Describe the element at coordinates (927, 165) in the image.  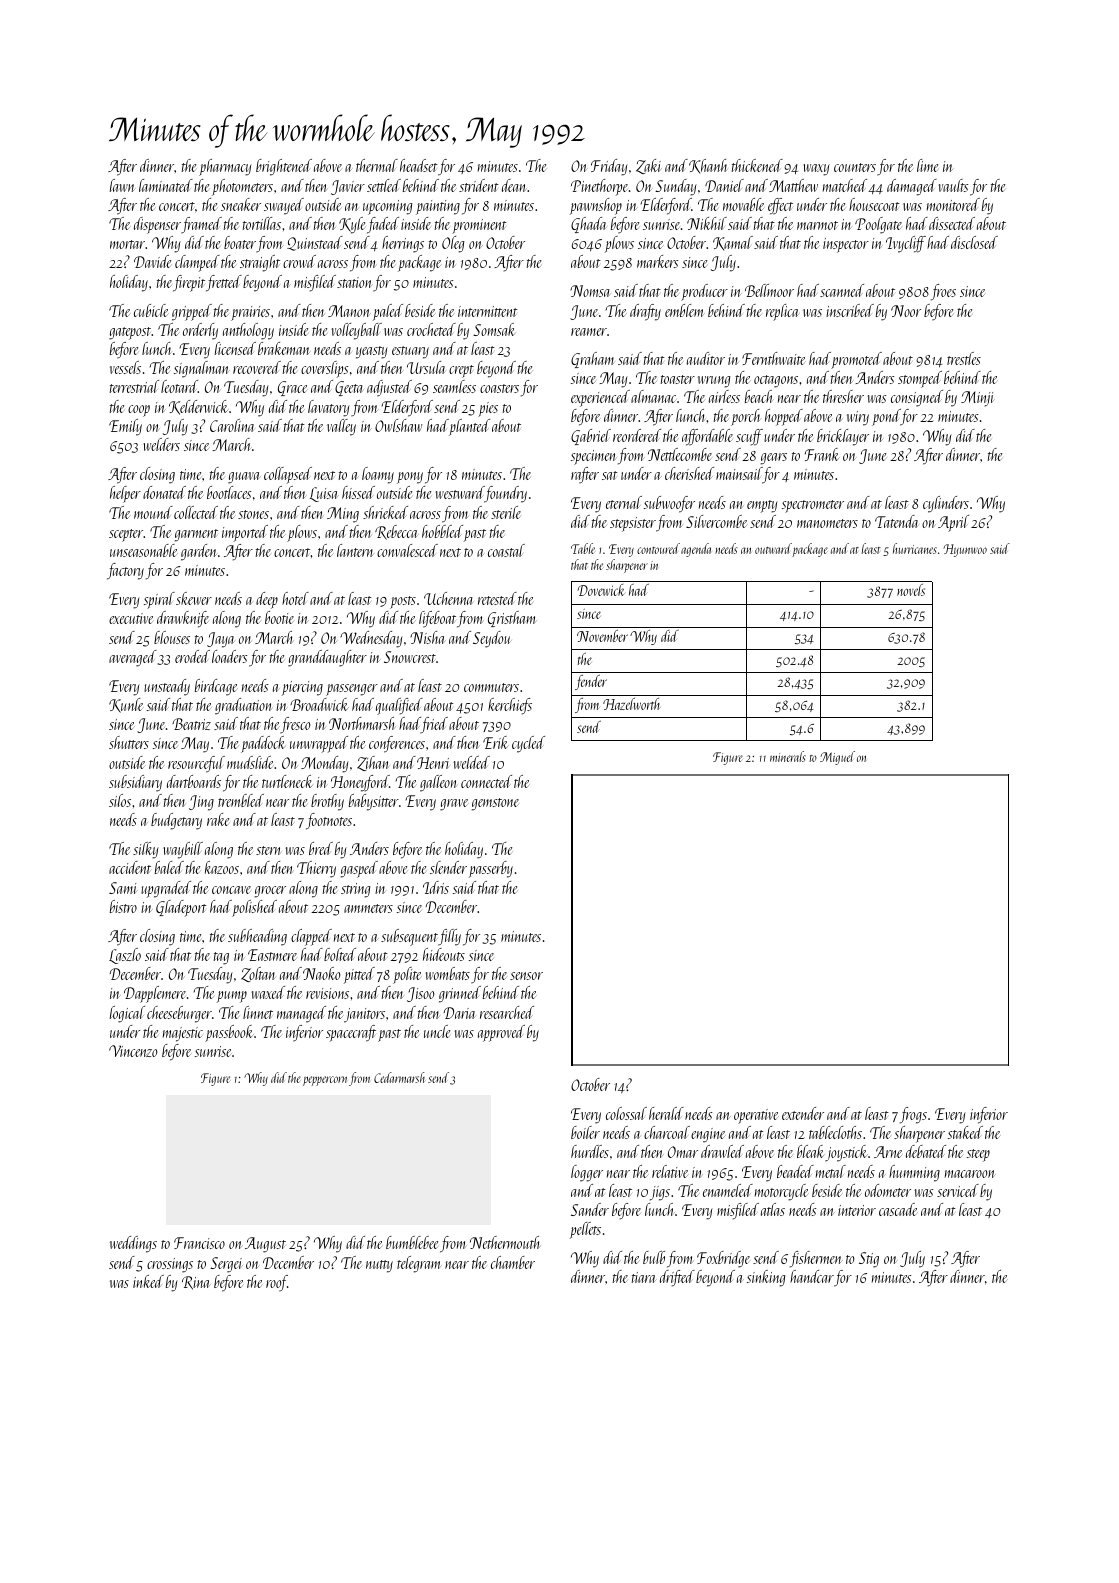
I see `lime` at that location.
